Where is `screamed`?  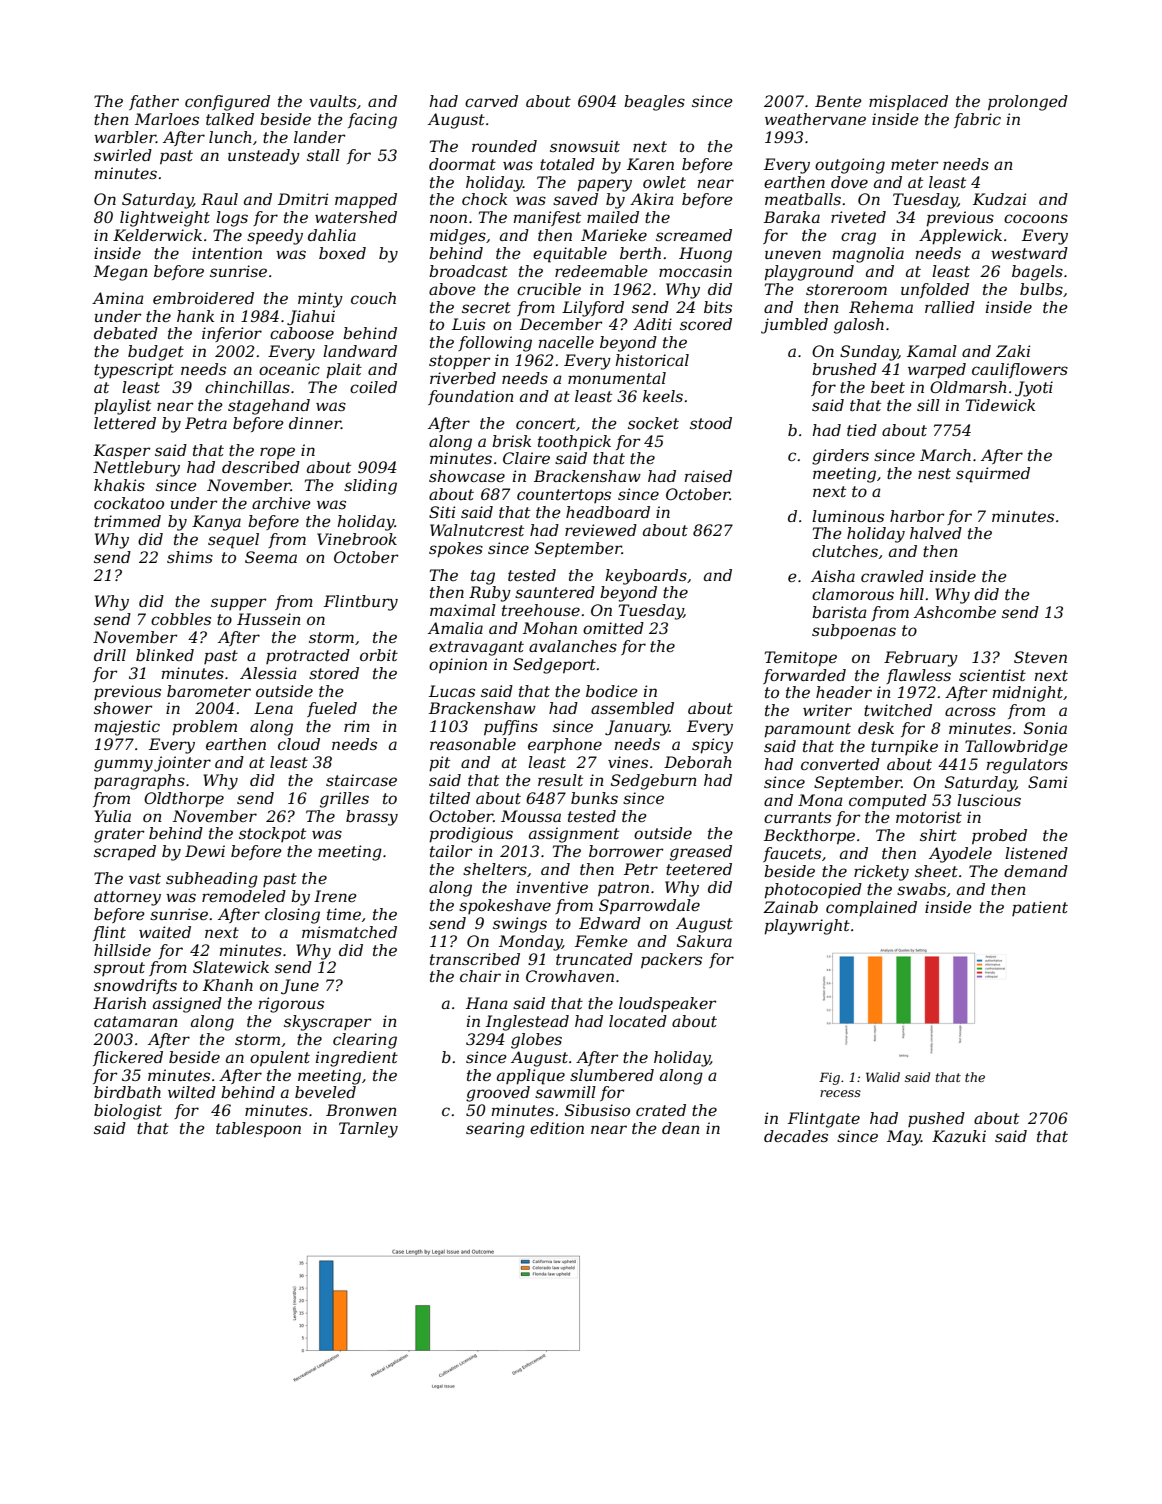
screamed is located at coordinates (694, 235).
